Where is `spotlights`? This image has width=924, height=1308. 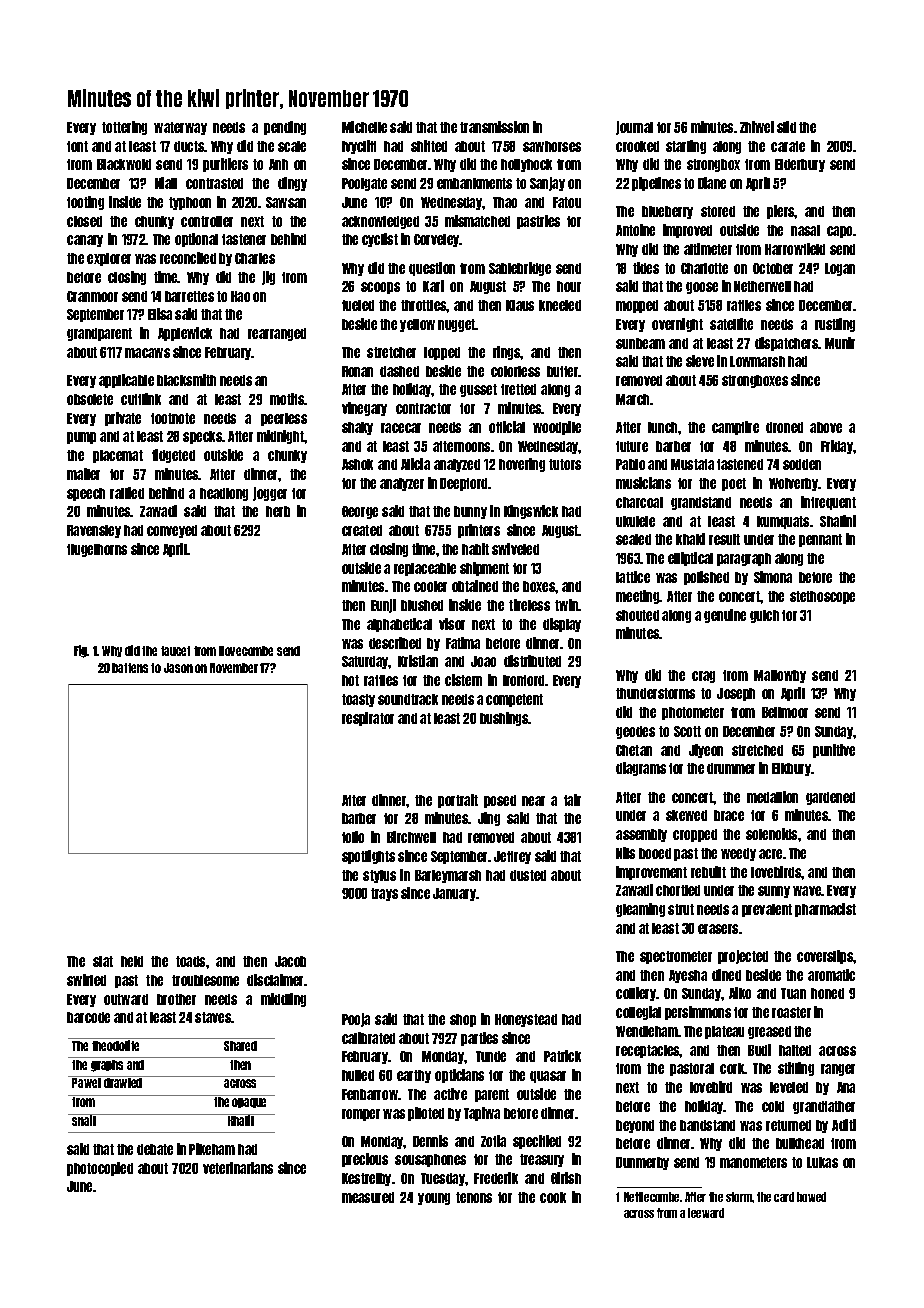
spotlights is located at coordinates (368, 857).
